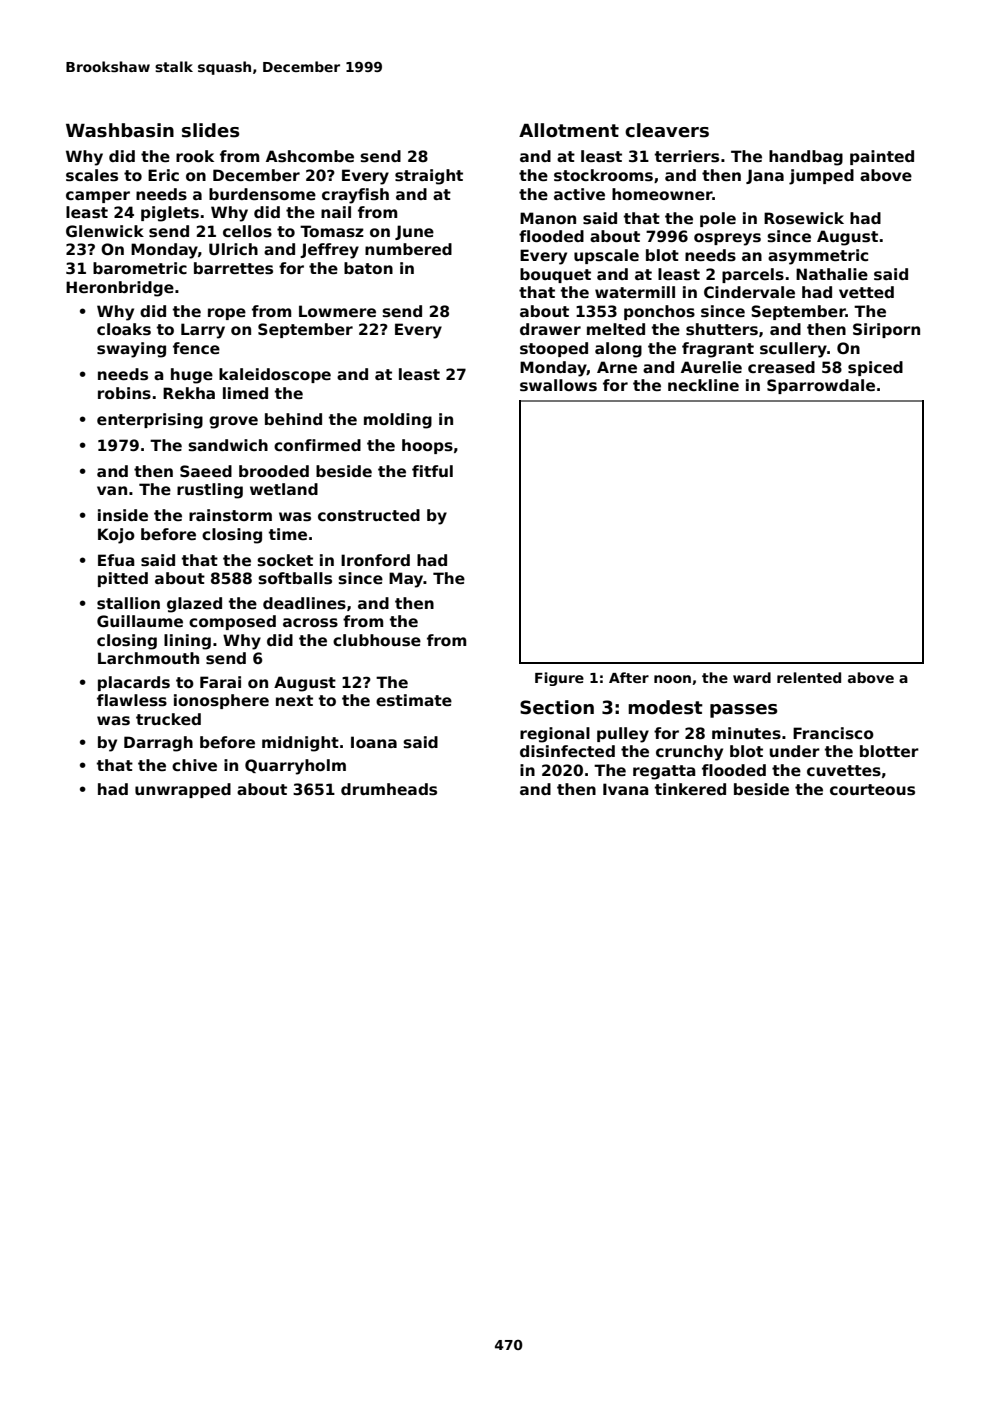  I want to click on straight, so click(429, 177).
